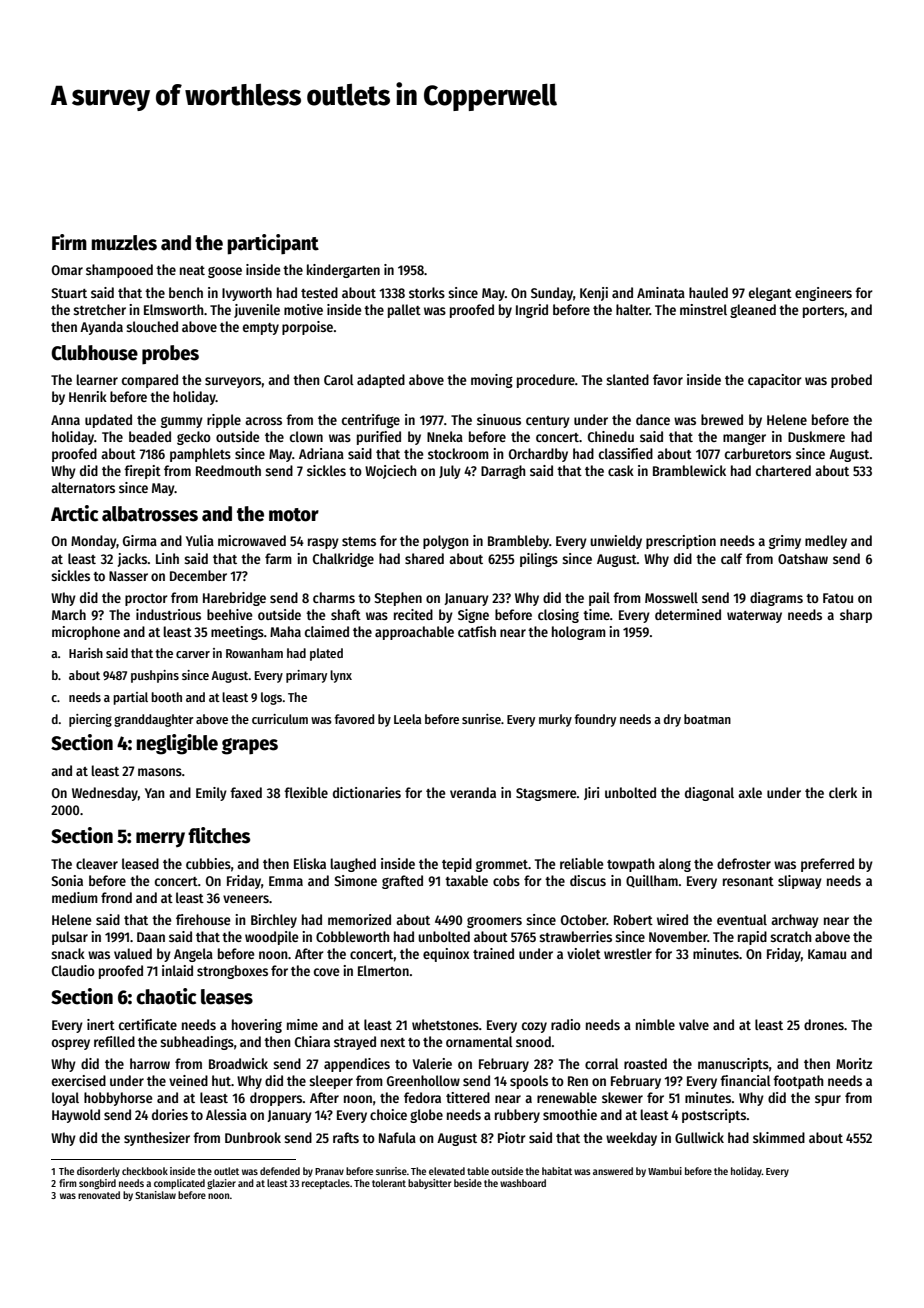  I want to click on muzzles, so click(124, 243).
